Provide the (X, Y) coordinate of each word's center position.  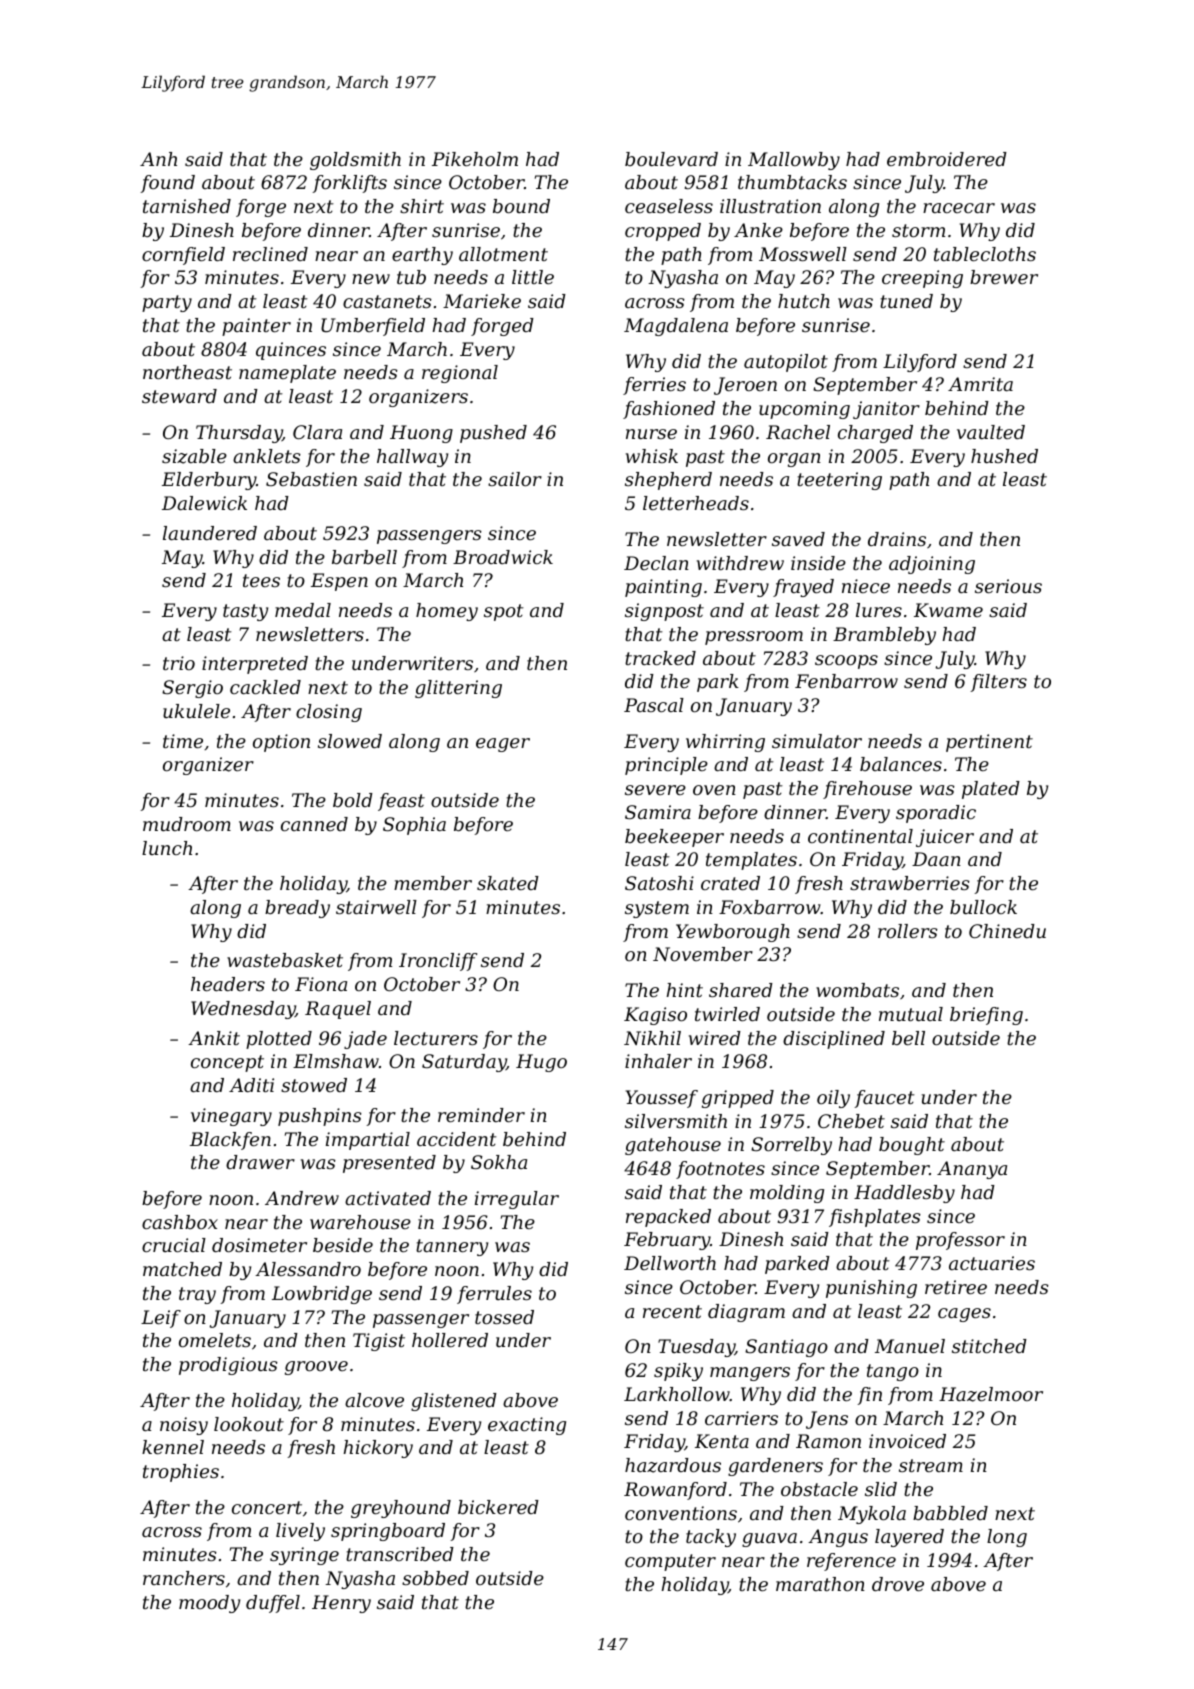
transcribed (400, 1554)
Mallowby (794, 161)
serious (1008, 586)
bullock (983, 907)
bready (297, 909)
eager (503, 745)
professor (960, 1241)
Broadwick (503, 557)
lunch (167, 848)
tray (197, 1295)
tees (261, 580)
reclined (270, 254)
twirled (727, 1014)
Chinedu (1007, 931)
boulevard (671, 159)
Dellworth (670, 1263)
